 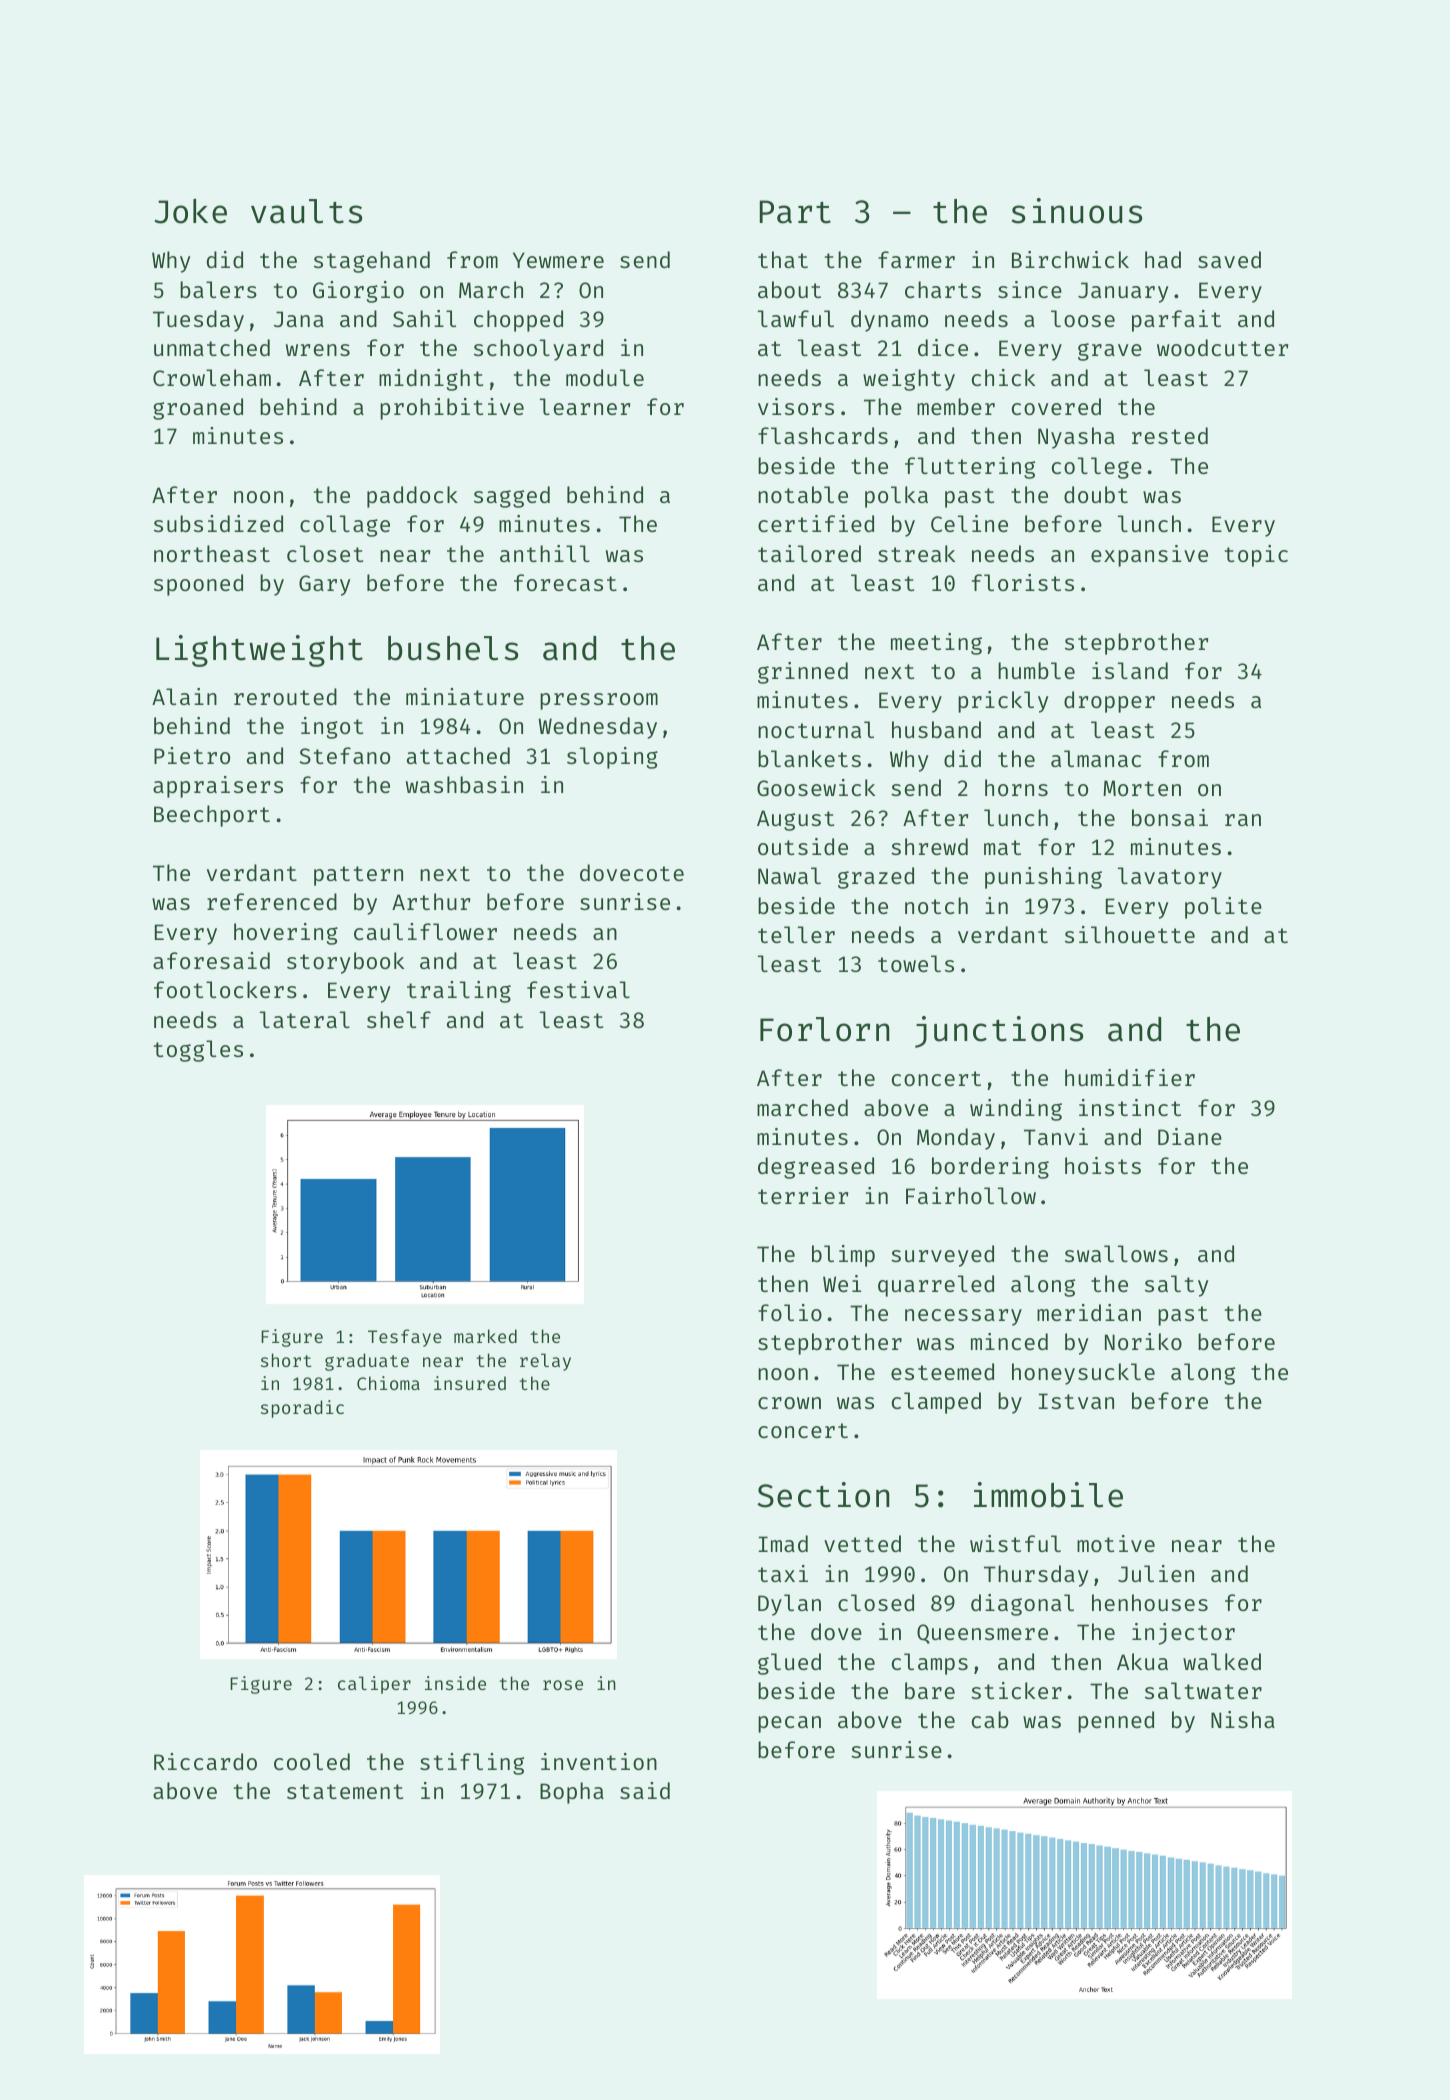 I want to click on sinuous, so click(x=1077, y=211).
